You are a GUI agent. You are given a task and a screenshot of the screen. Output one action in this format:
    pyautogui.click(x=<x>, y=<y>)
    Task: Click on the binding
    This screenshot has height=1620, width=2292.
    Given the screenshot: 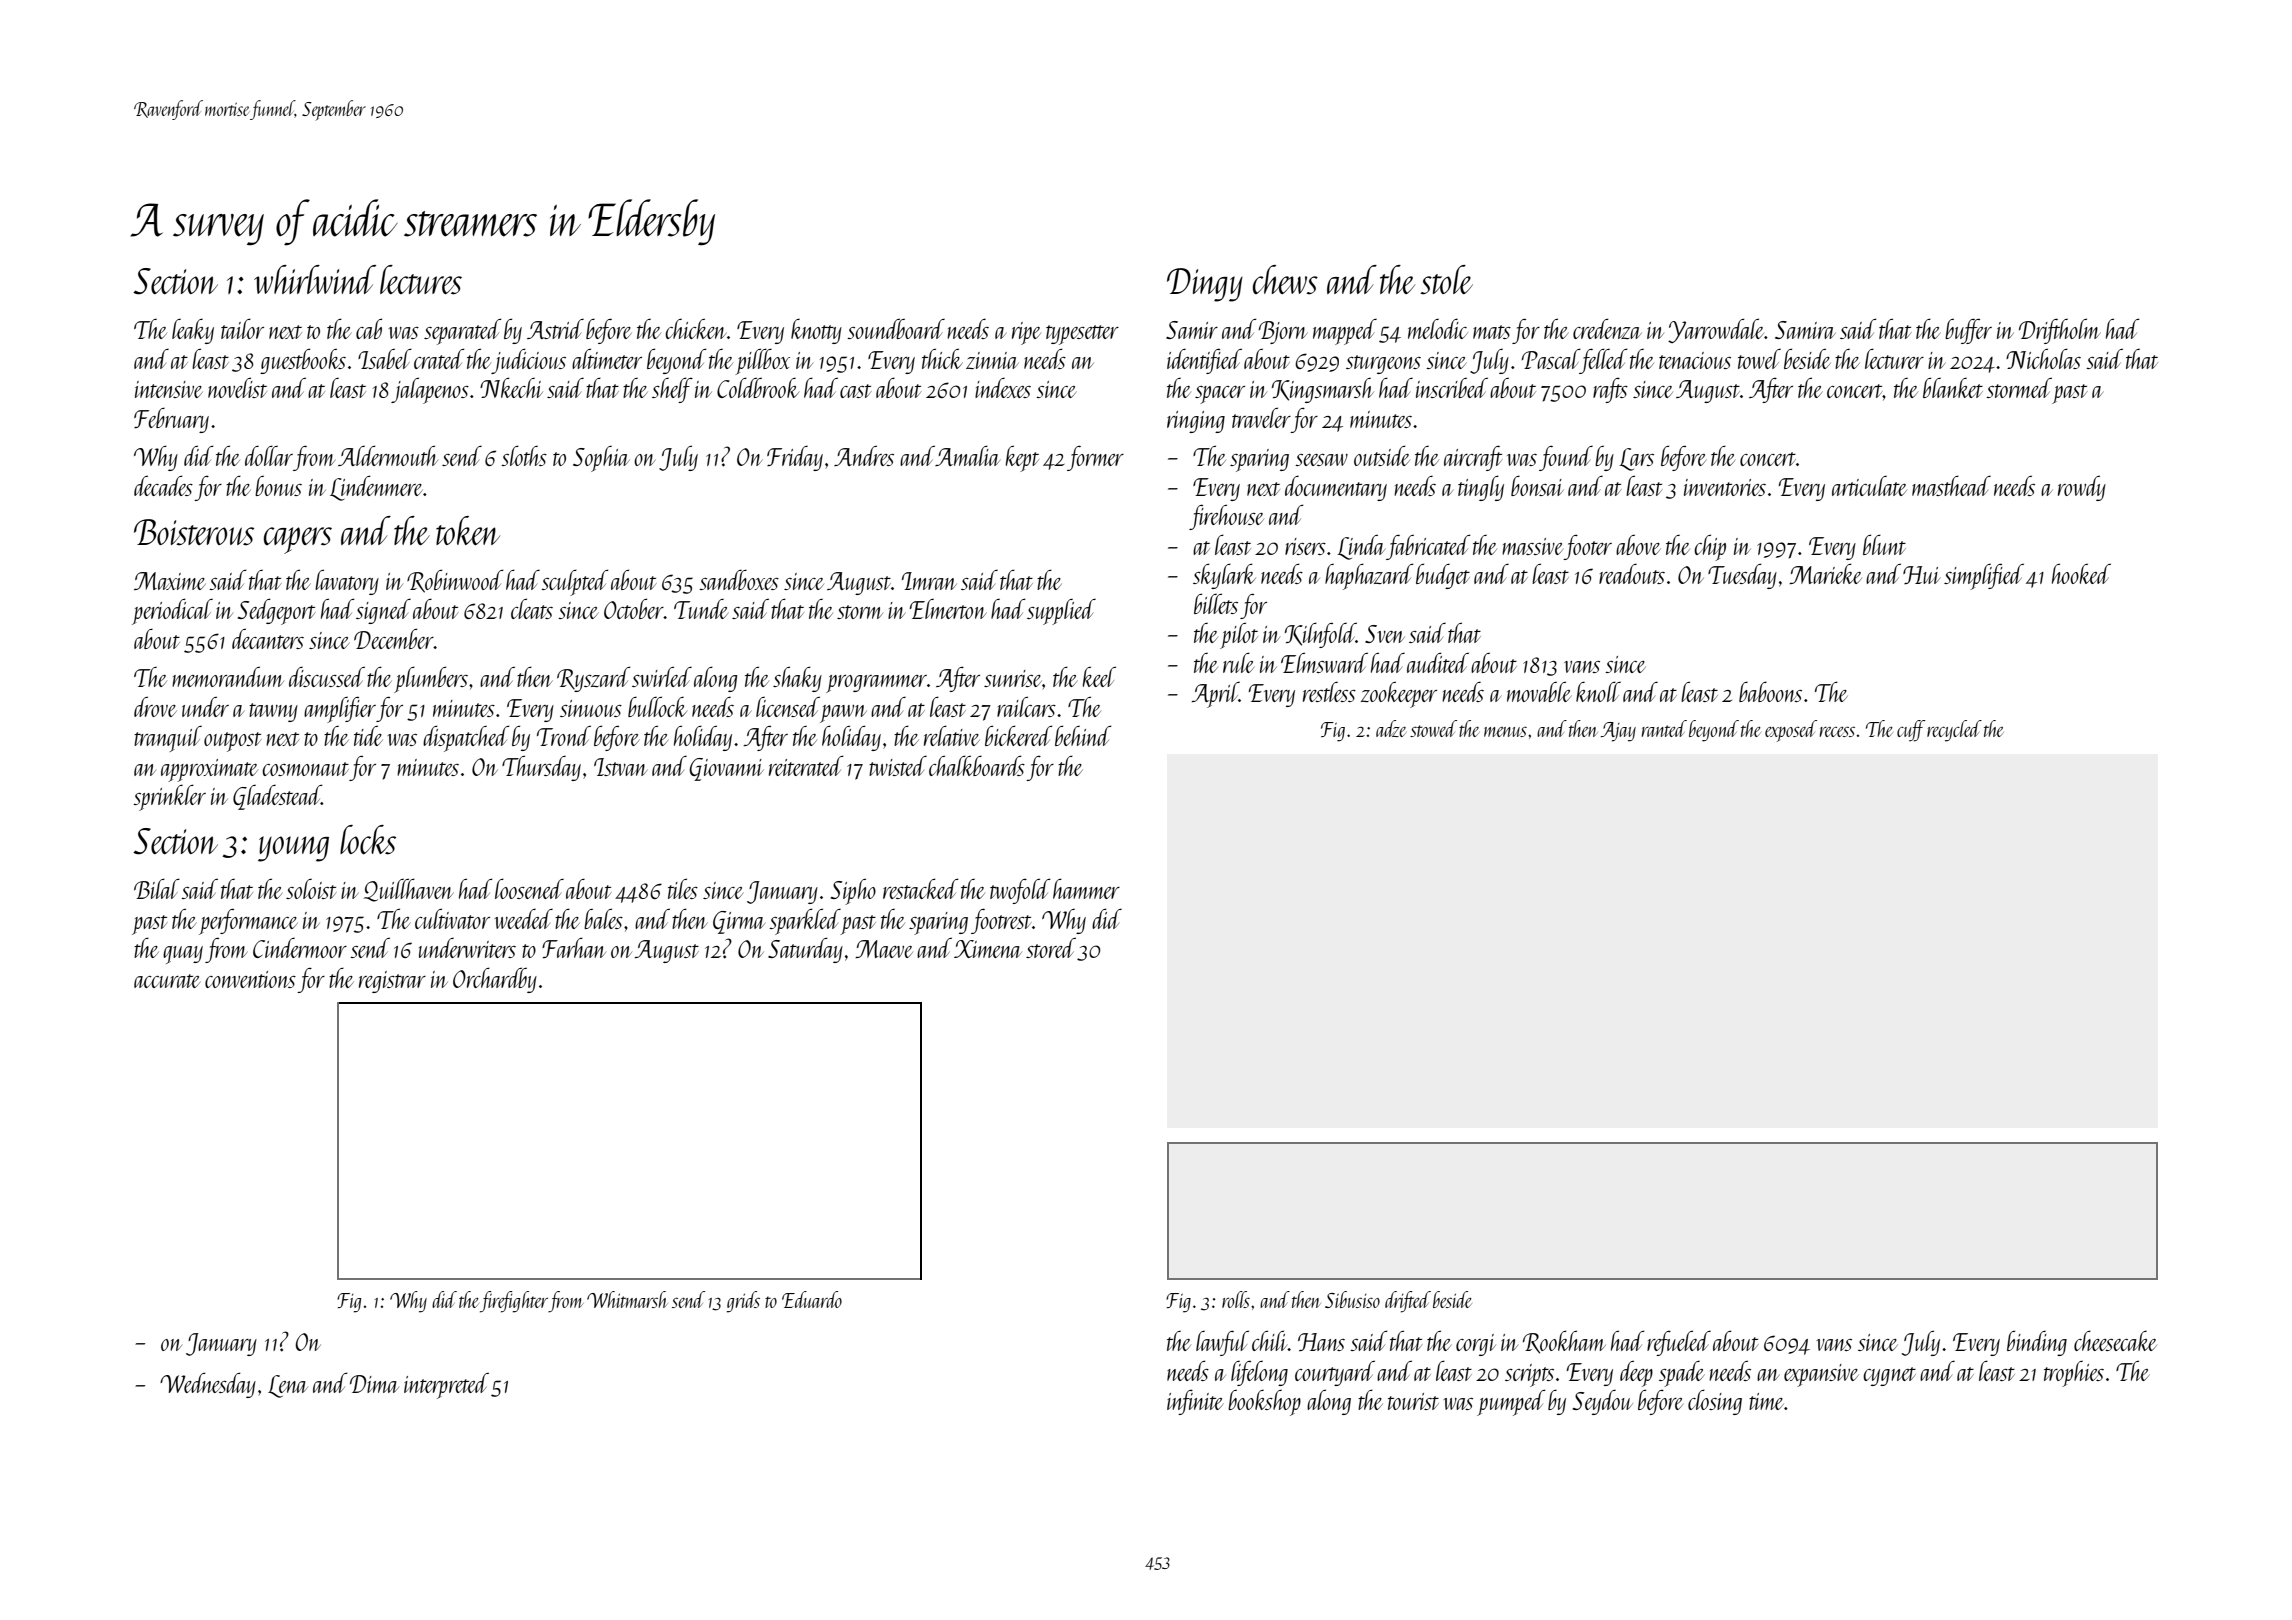 What is the action you would take?
    pyautogui.click(x=2037, y=1343)
